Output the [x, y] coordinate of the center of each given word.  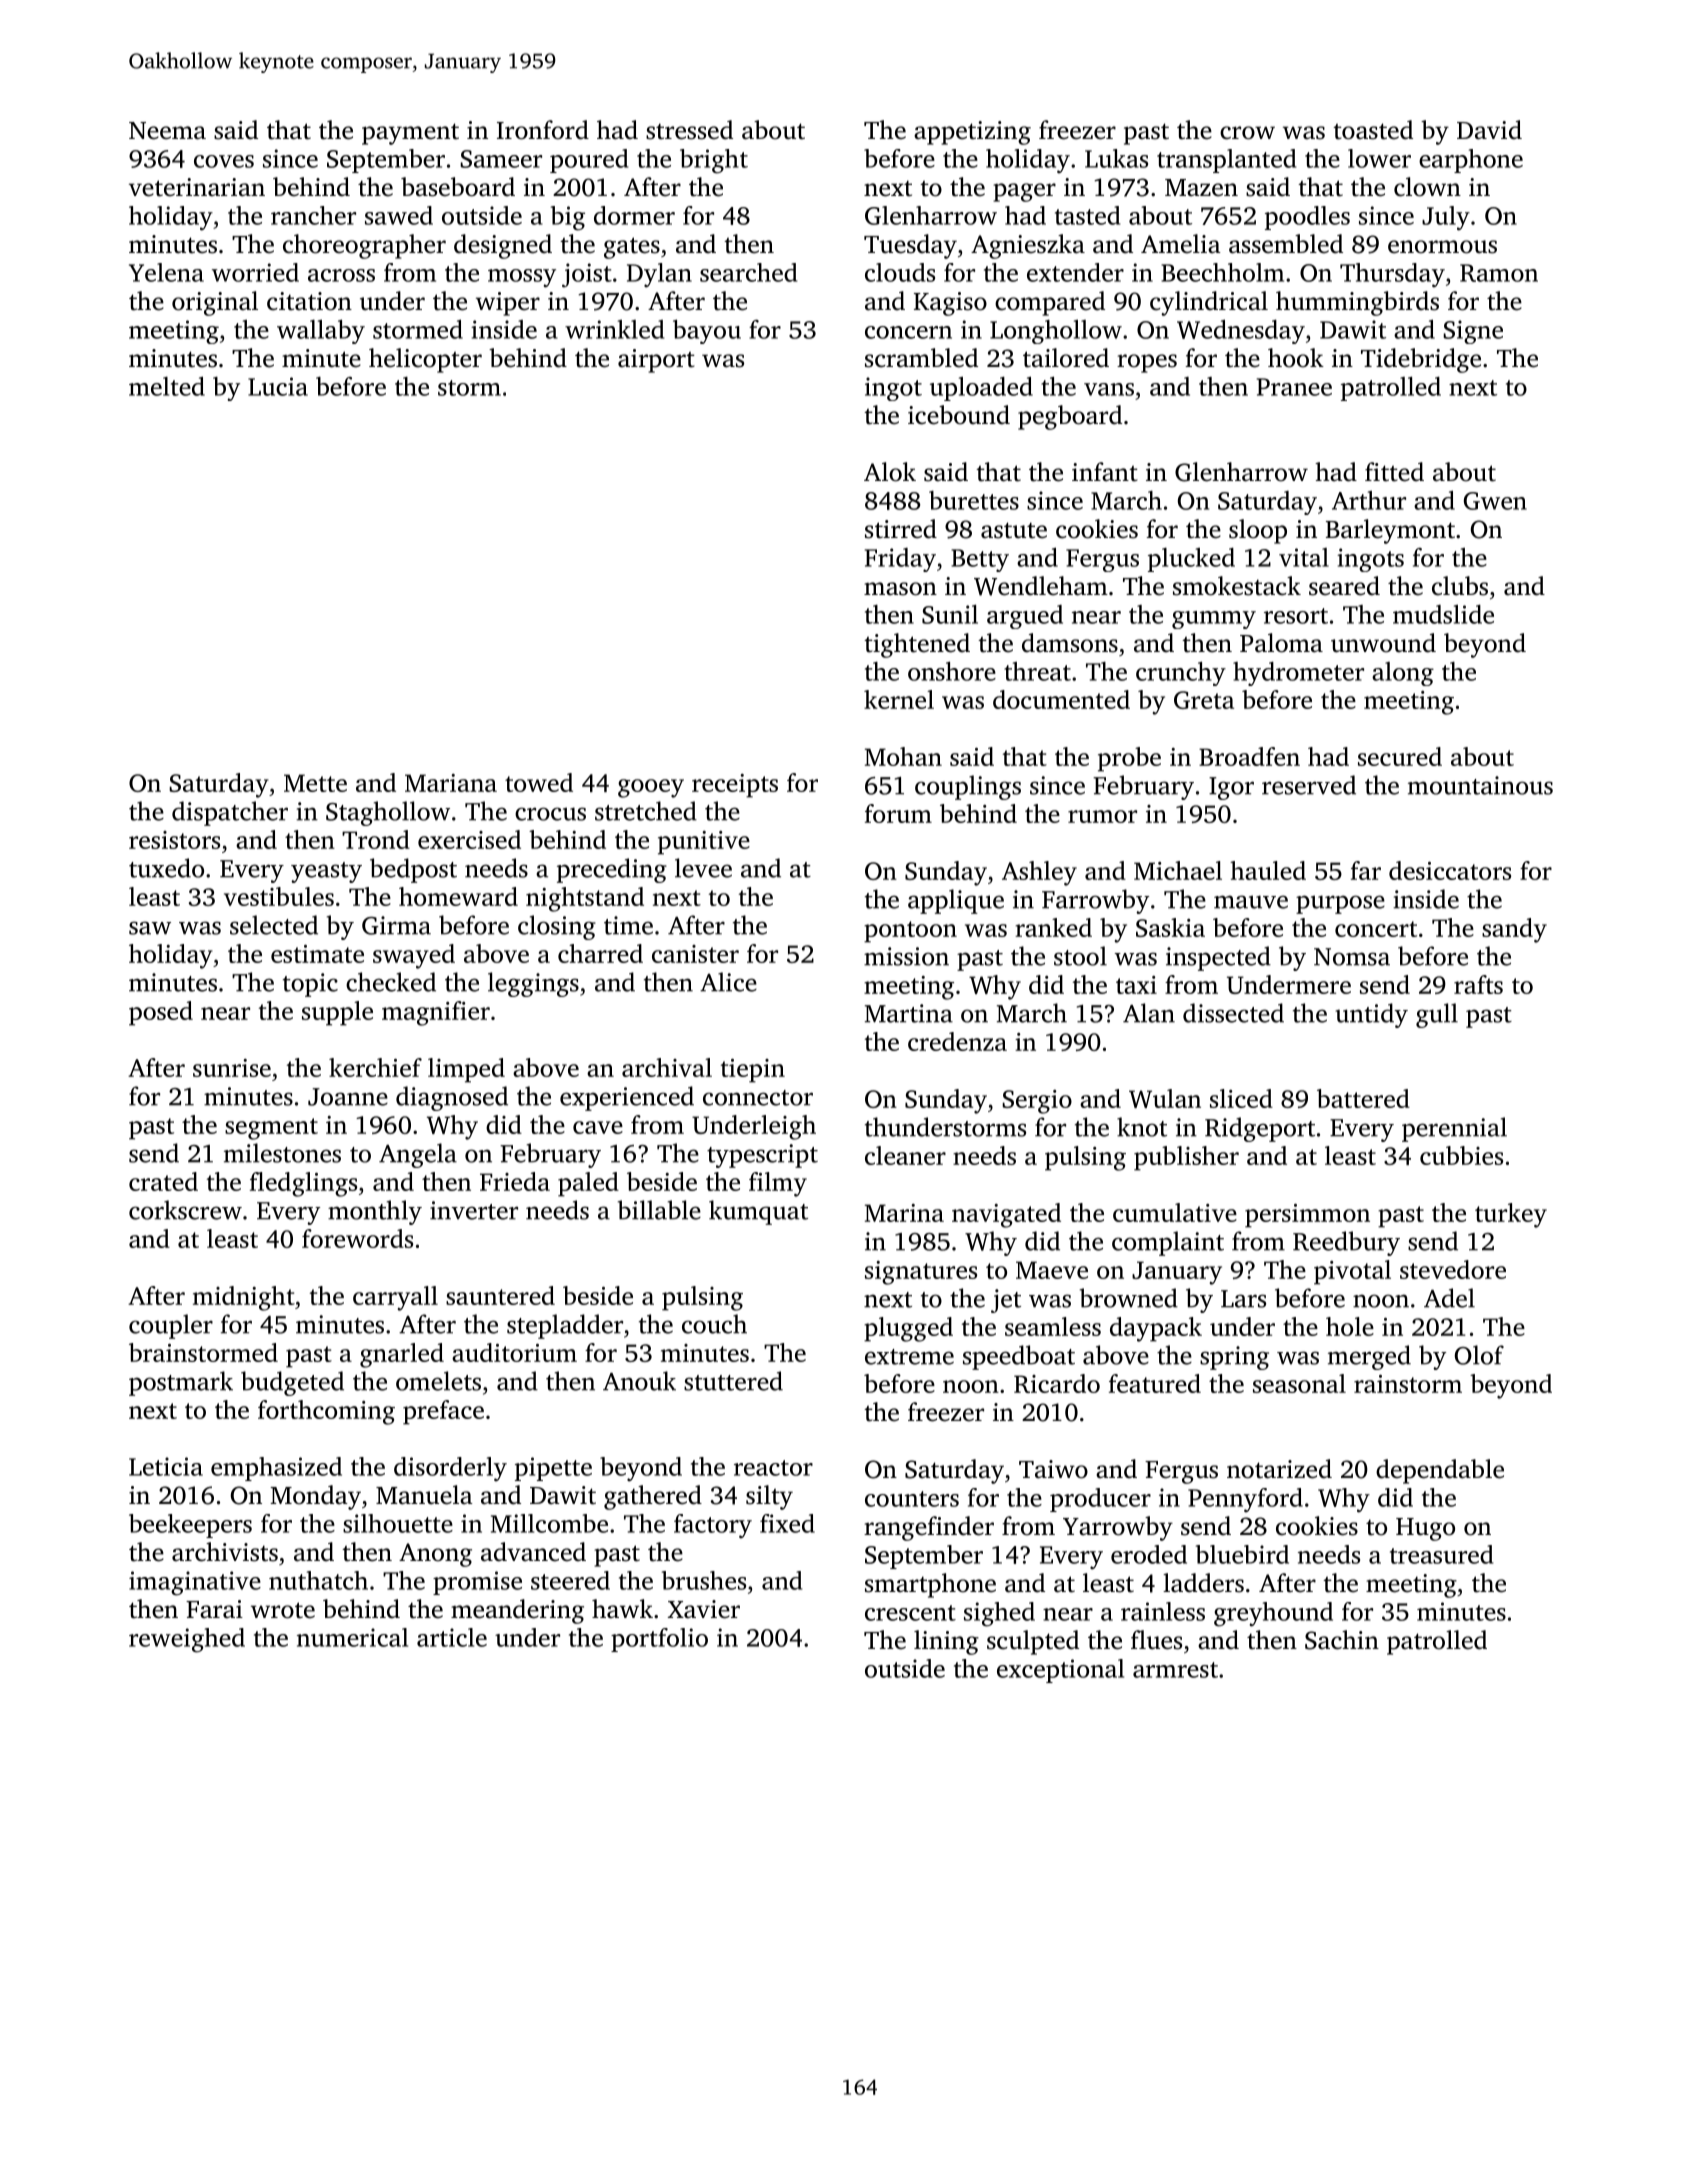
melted [167, 386]
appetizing [972, 133]
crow [1247, 133]
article [452, 1637]
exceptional [1060, 1671]
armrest [1175, 1670]
